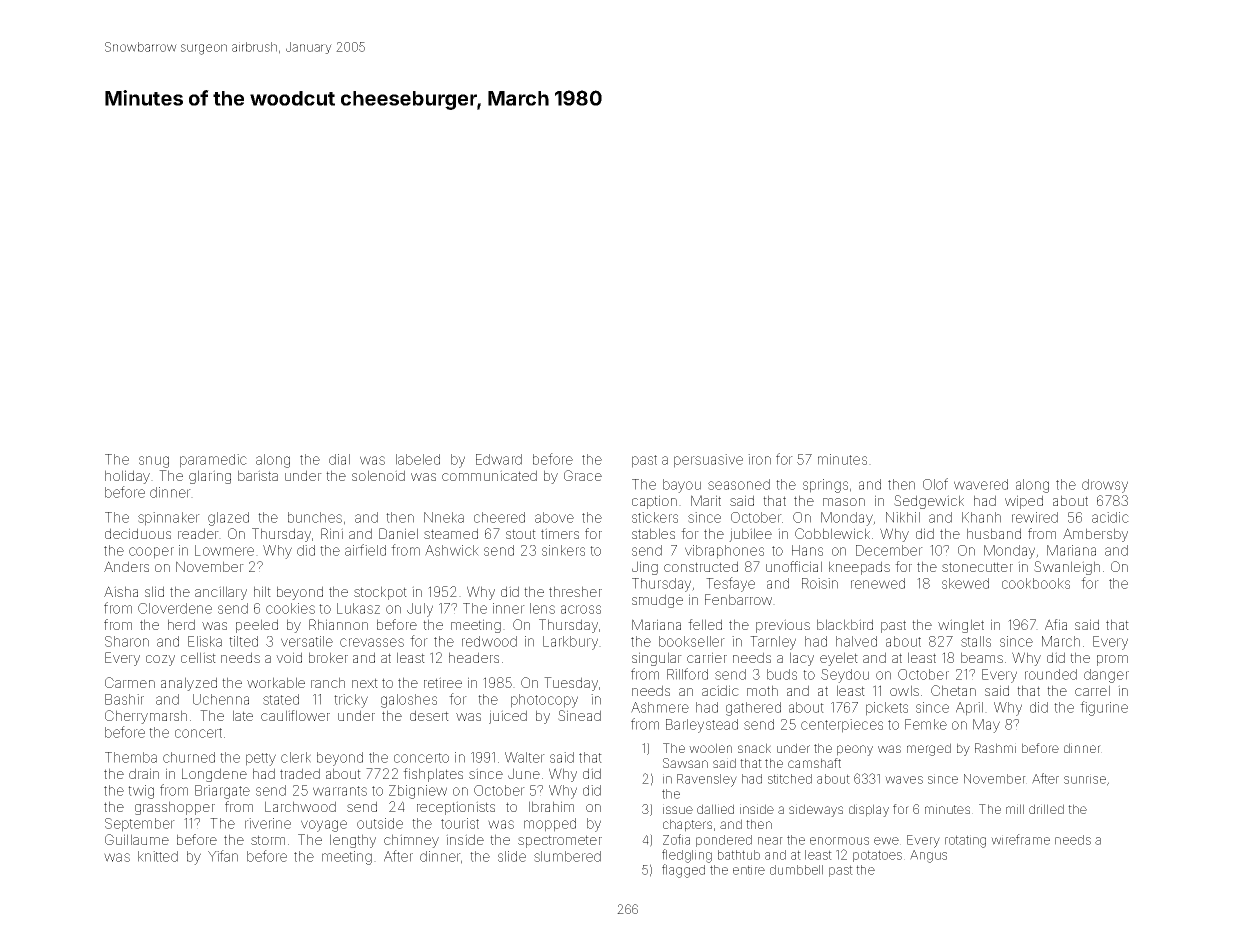 The width and height of the screenshot is (1233, 952). Describe the element at coordinates (859, 568) in the screenshot. I see `kneepads` at that location.
